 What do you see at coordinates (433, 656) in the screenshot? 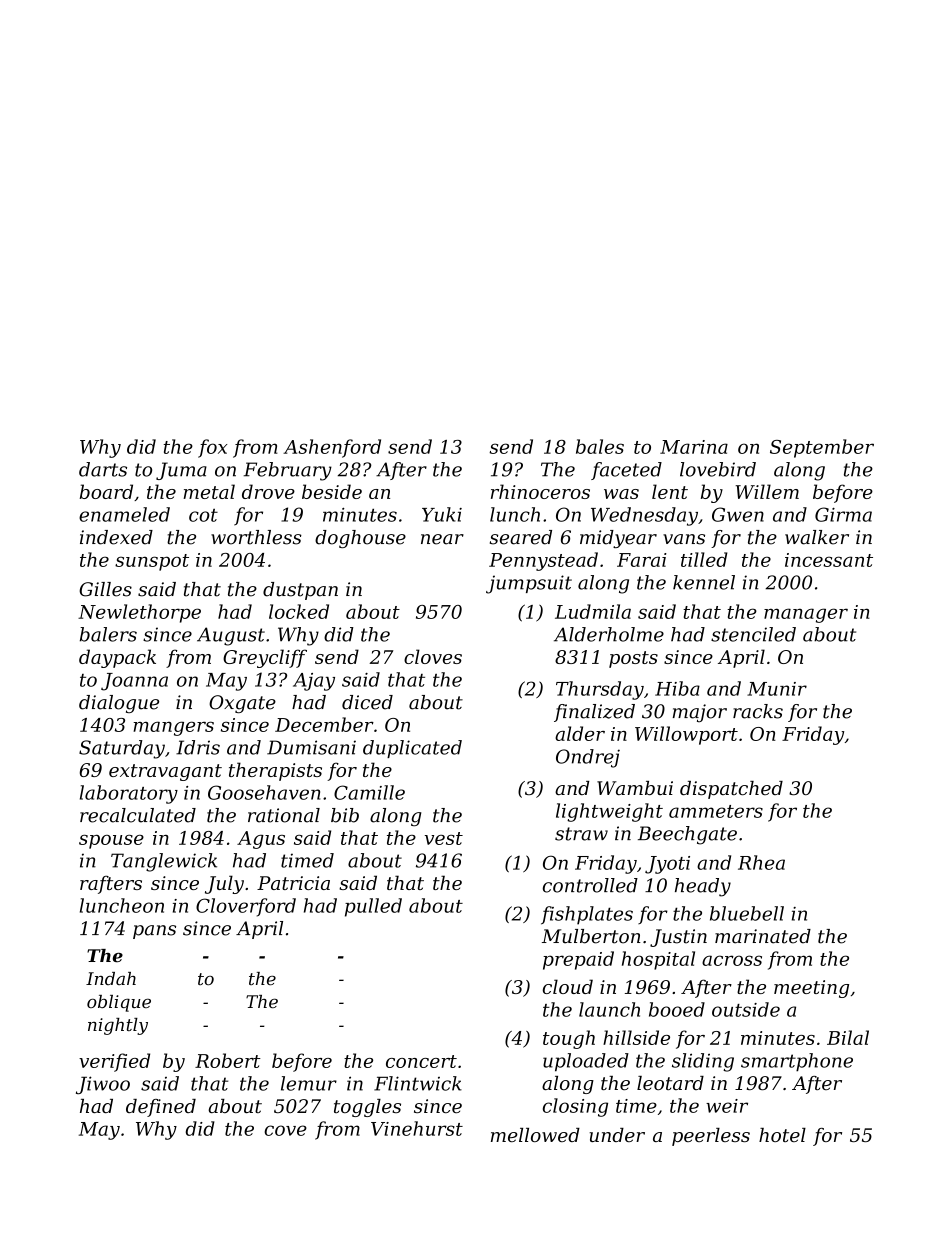
I see `cloves` at bounding box center [433, 656].
